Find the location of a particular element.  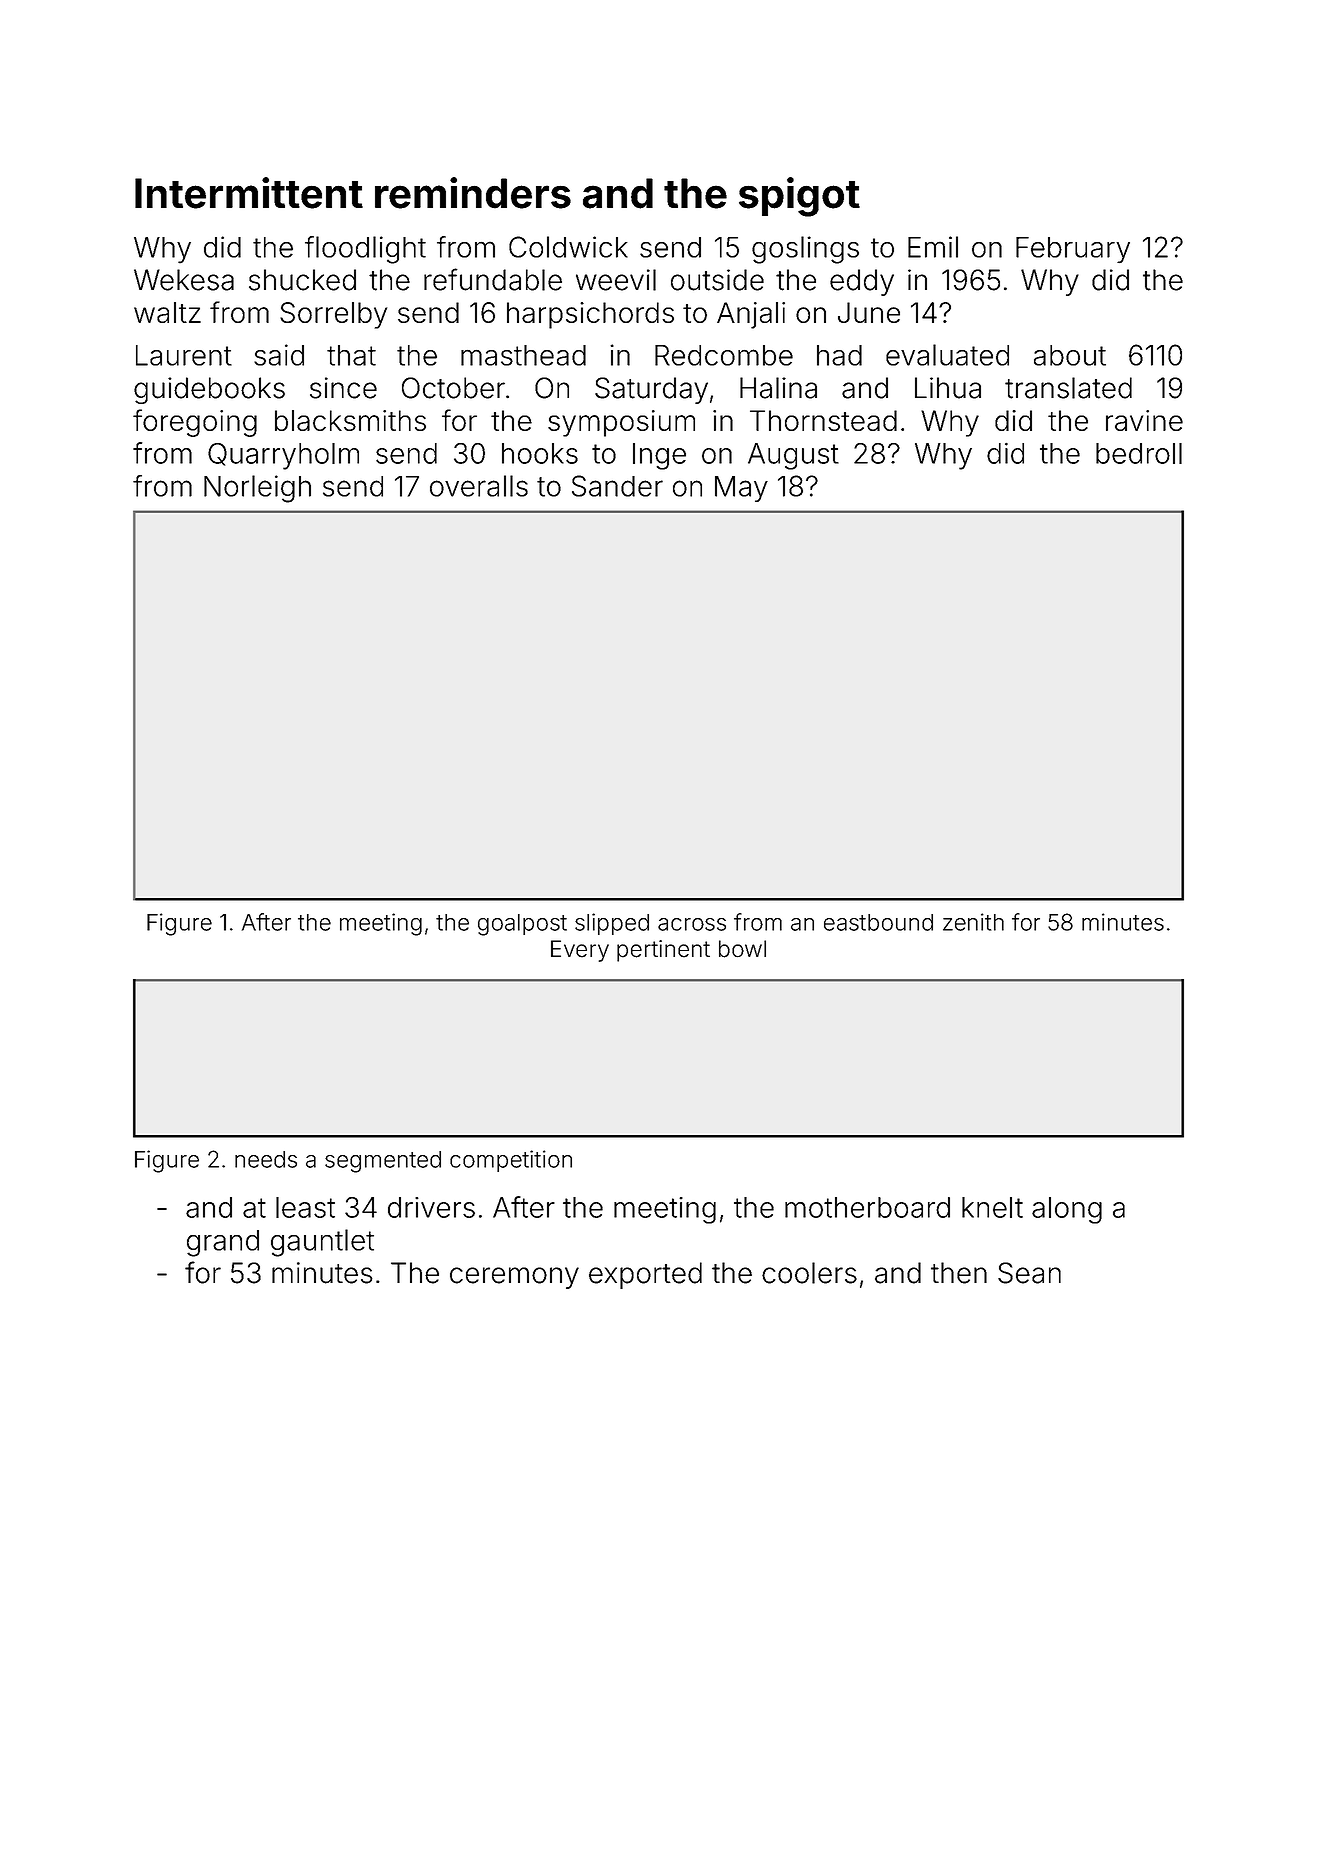

overalls is located at coordinates (479, 486).
